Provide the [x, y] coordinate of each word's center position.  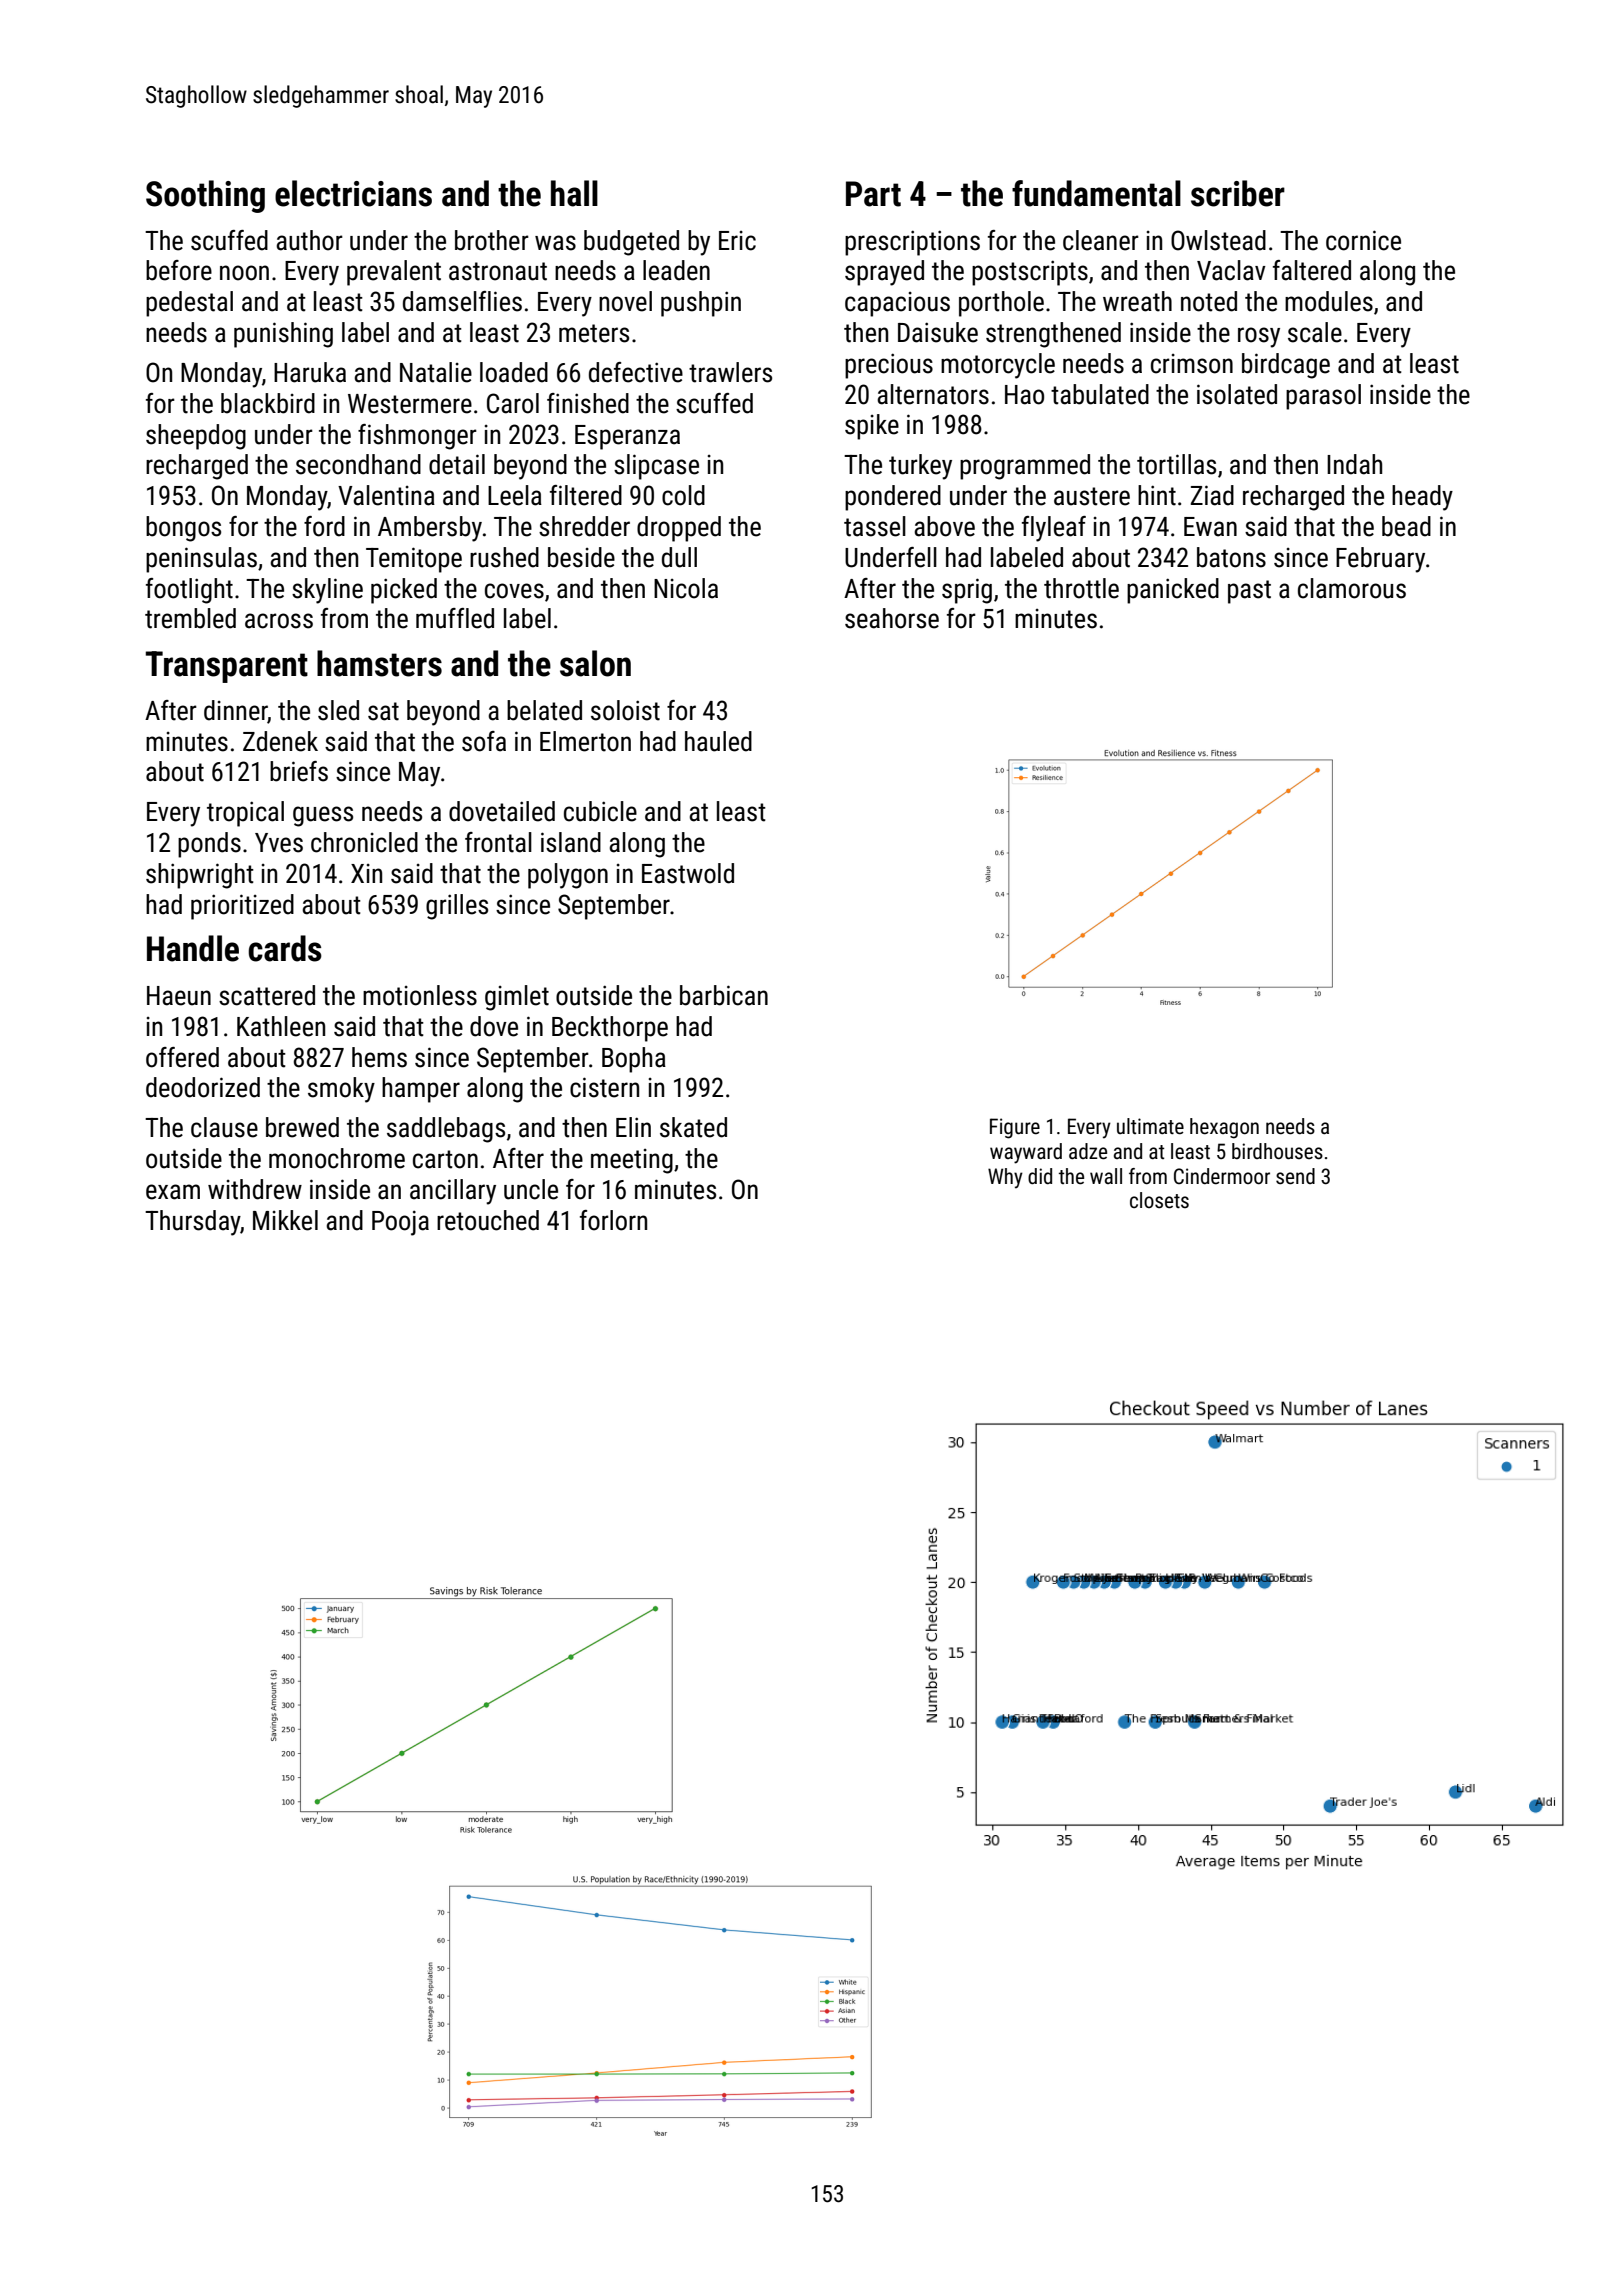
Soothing [205, 196]
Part [873, 194]
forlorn [613, 1220]
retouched [488, 1220]
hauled [718, 741]
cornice [1363, 240]
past [1249, 592]
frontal [498, 842]
